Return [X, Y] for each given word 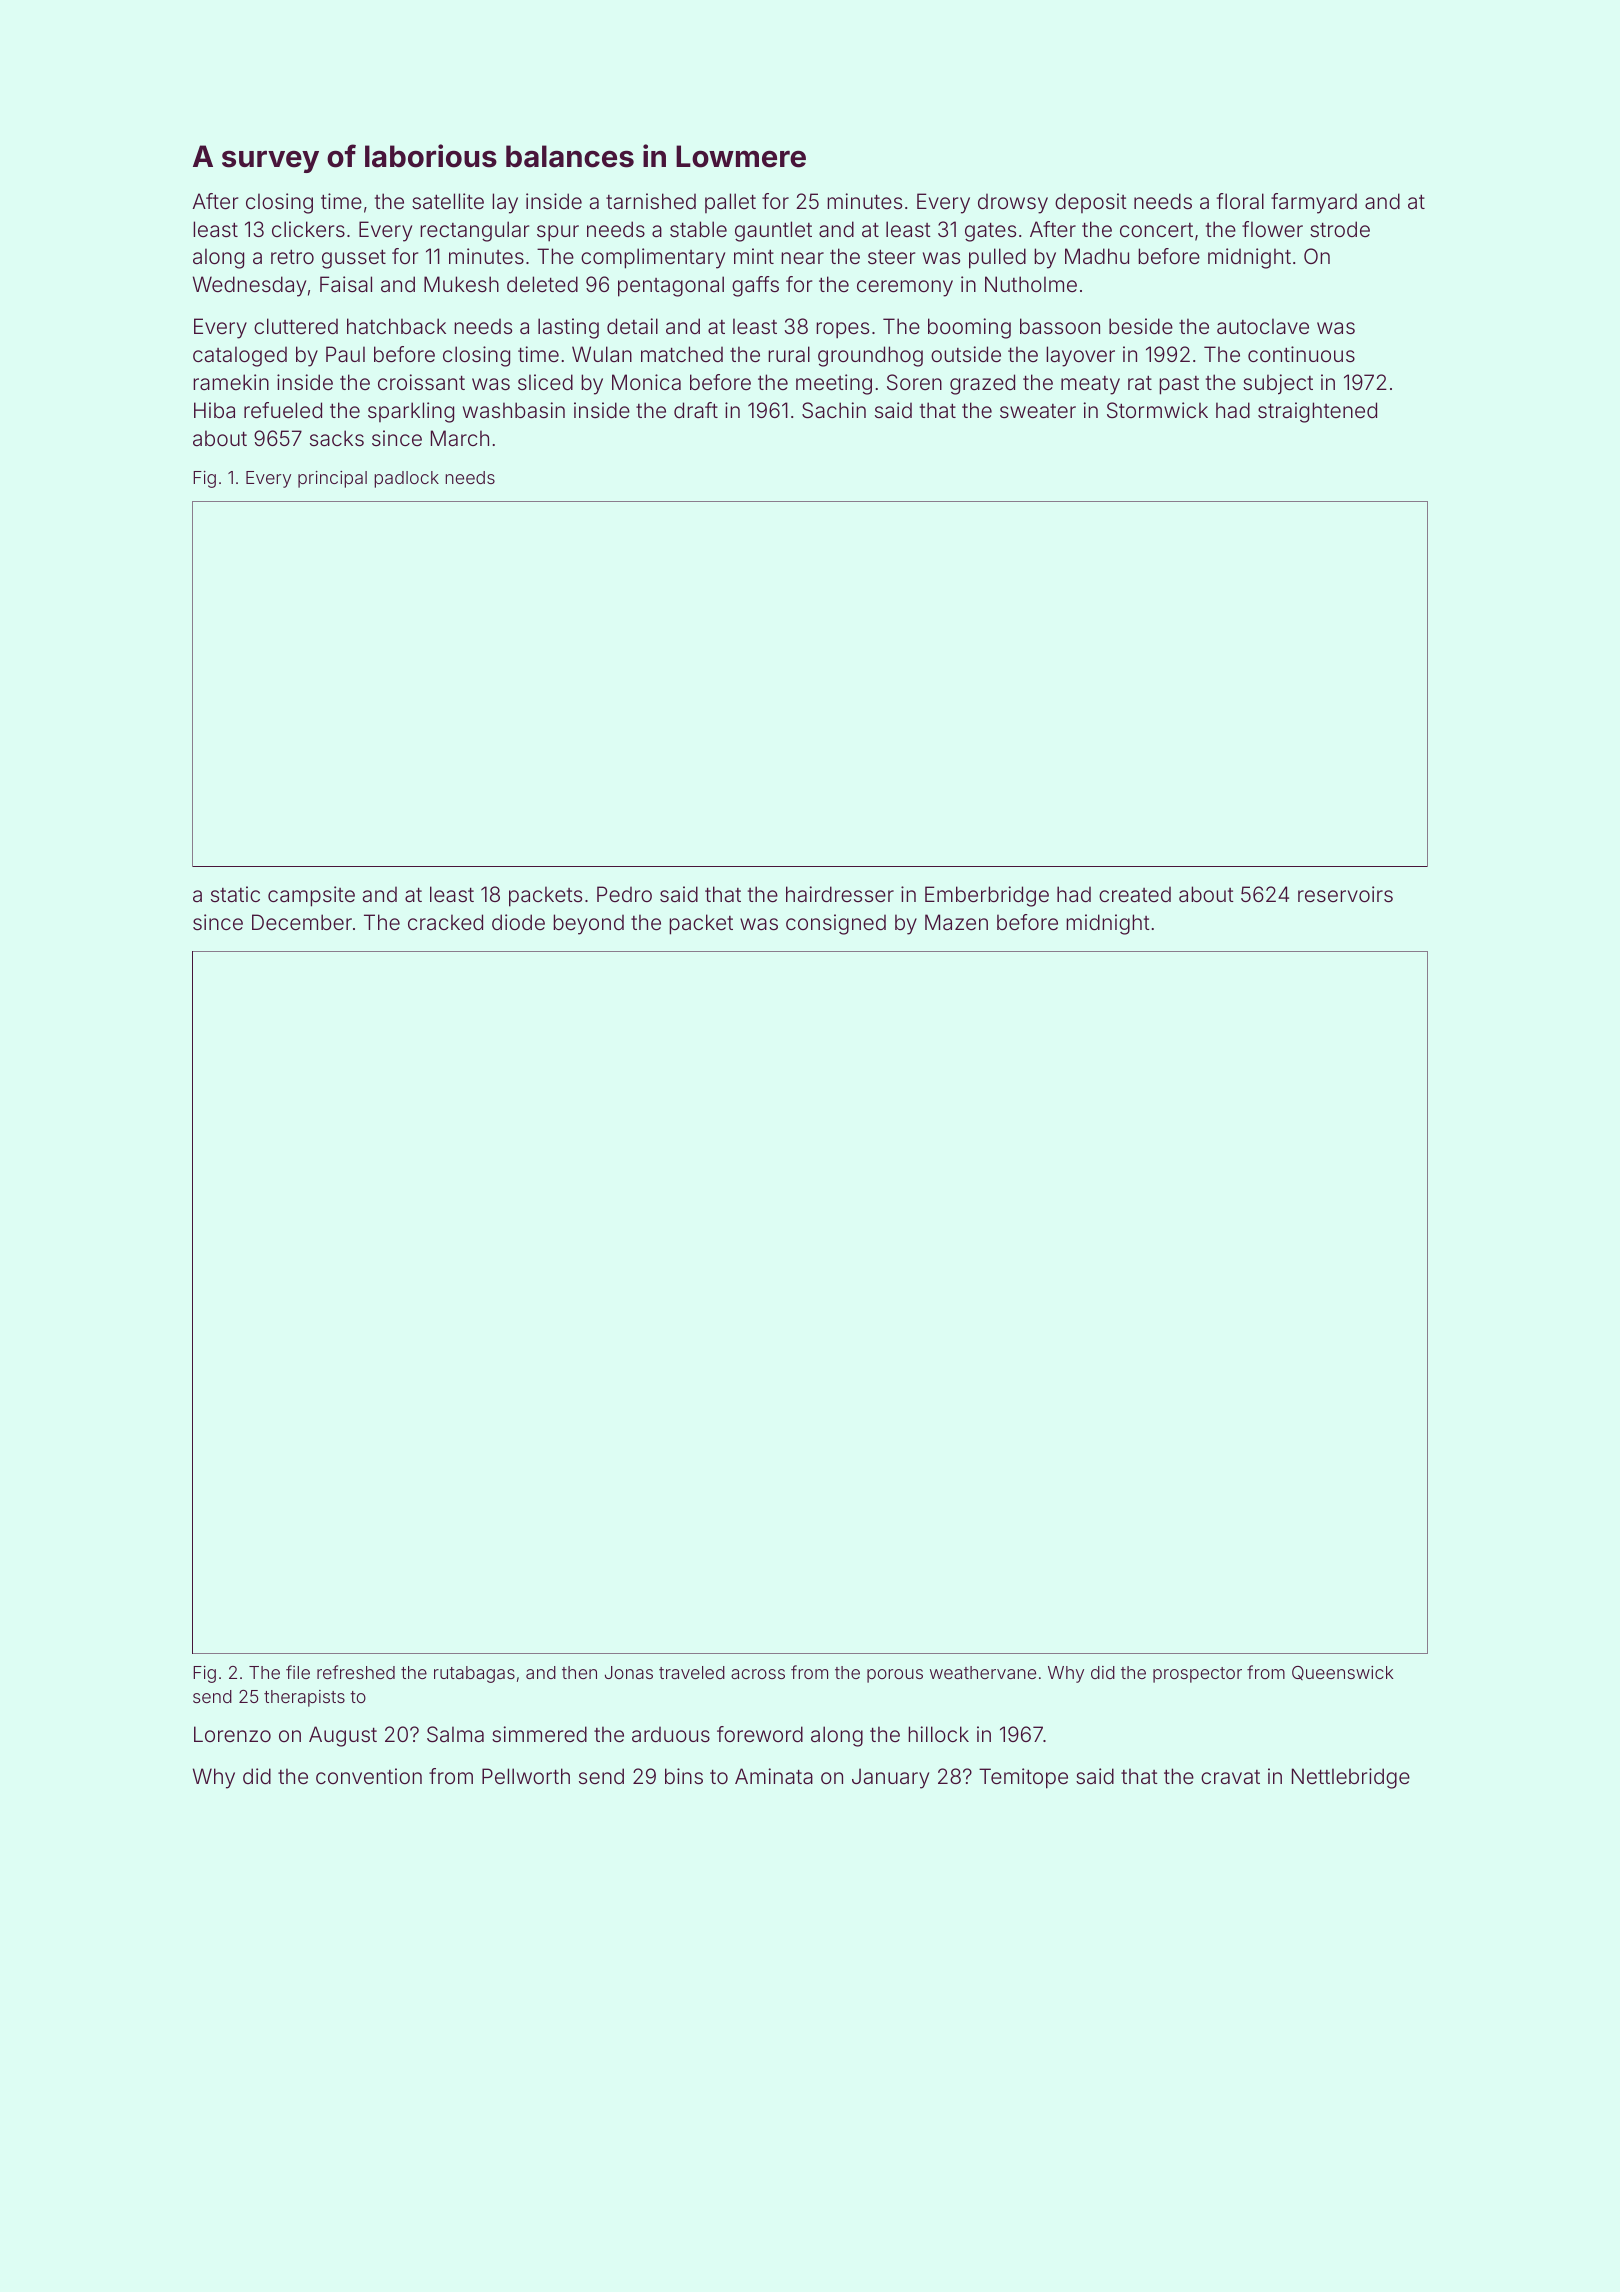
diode [518, 922]
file [298, 1672]
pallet [730, 203]
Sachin [834, 410]
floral [1240, 201]
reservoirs [1345, 894]
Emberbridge [987, 896]
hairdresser [840, 894]
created [1135, 894]
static [235, 894]
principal [332, 479]
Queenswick [1342, 1673]
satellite [448, 201]
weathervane [983, 1672]
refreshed [356, 1672]
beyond [588, 924]
